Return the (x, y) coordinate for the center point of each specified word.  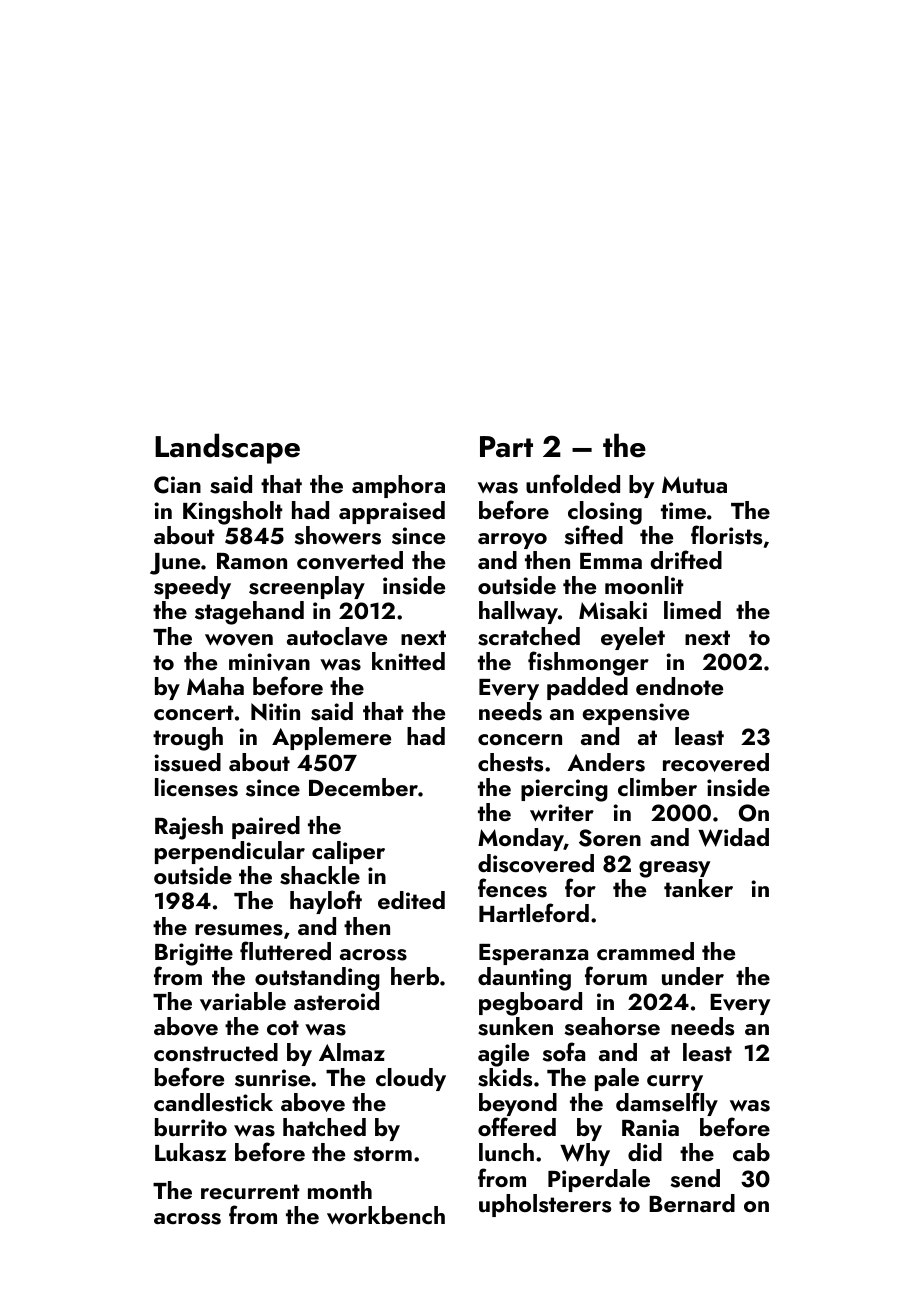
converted (350, 560)
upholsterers (545, 1205)
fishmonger (588, 663)
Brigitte (194, 954)
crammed (645, 951)
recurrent (250, 1191)
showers (337, 535)
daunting (524, 979)
